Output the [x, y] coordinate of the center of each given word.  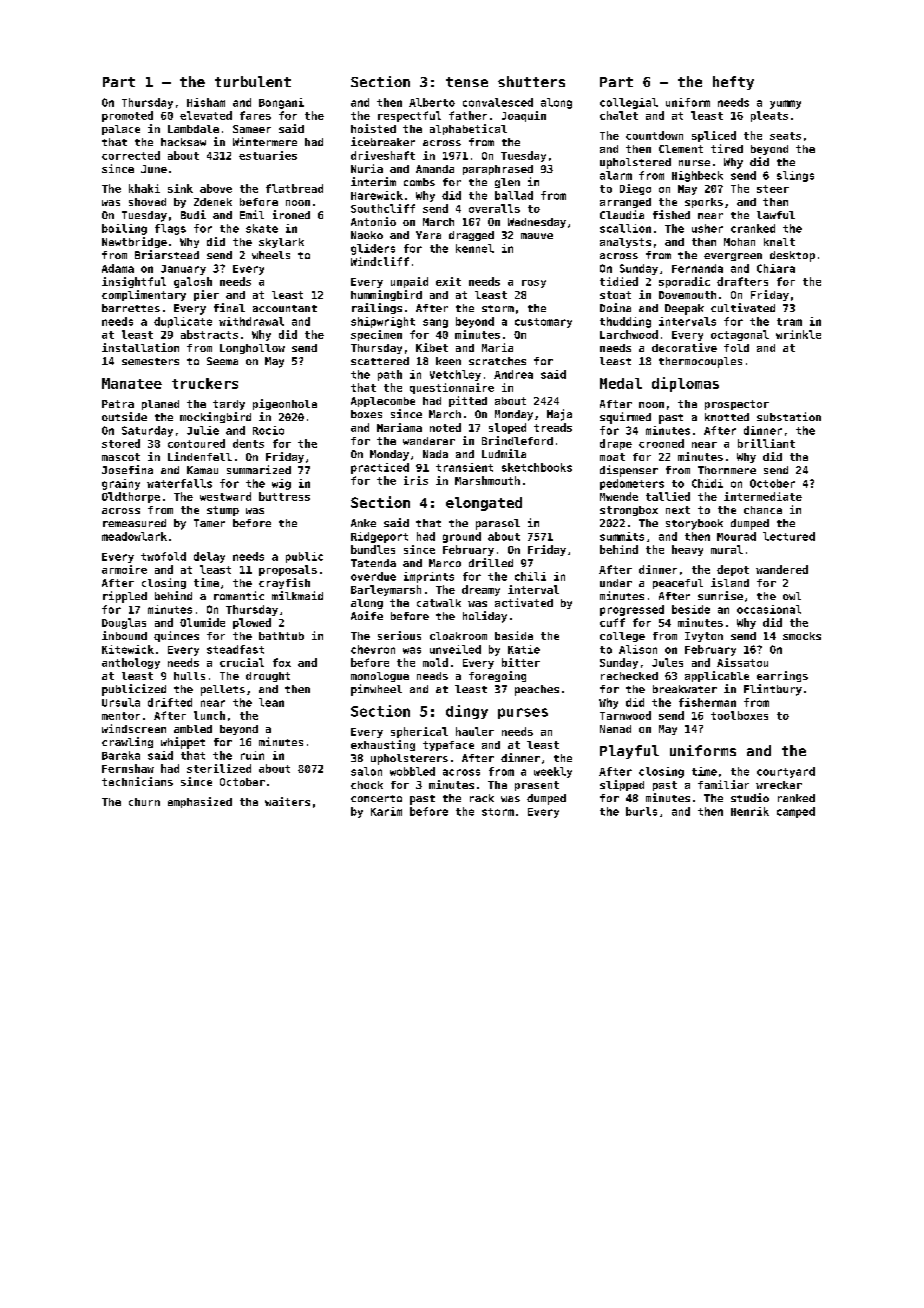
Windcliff [380, 261]
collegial [629, 103]
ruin [252, 755]
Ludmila [504, 453]
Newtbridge [134, 242]
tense [467, 82]
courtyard [786, 772]
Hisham [206, 102]
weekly [553, 772]
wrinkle [798, 334]
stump [223, 511]
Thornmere [727, 470]
